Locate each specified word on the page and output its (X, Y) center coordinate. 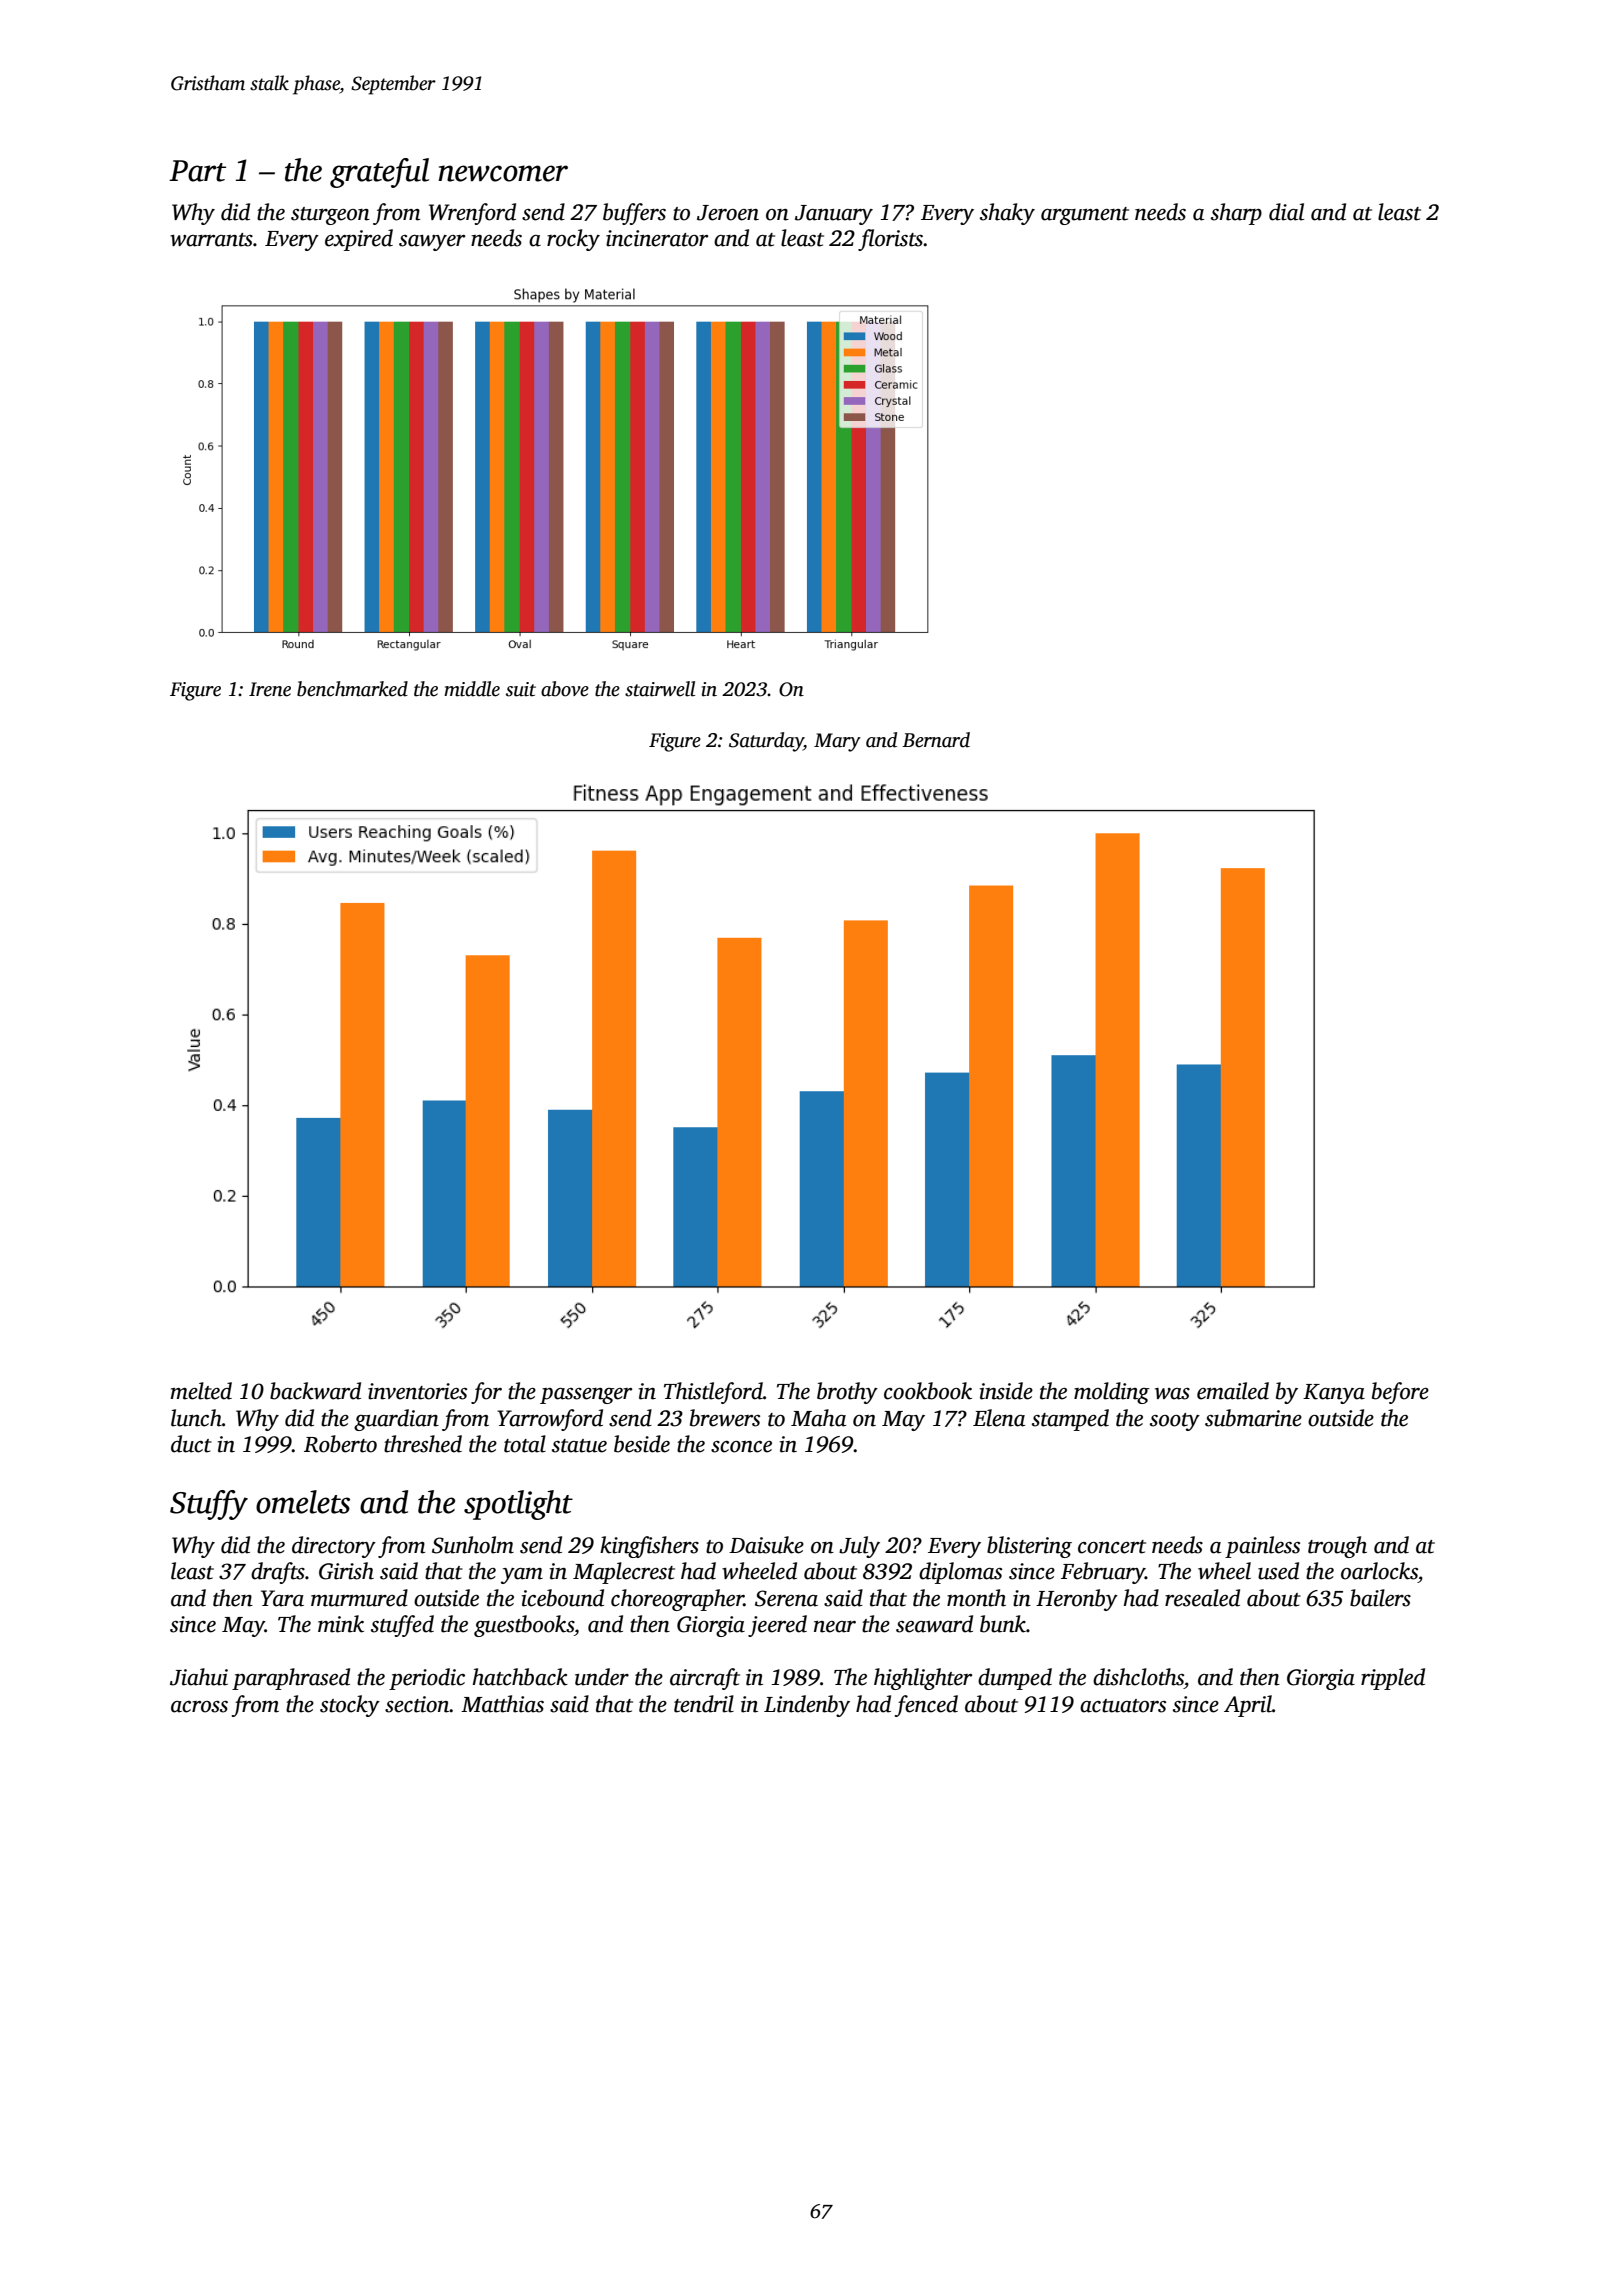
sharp (1236, 214)
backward (315, 1391)
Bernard (936, 740)
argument (1085, 216)
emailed (1233, 1391)
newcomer (503, 173)
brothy (847, 1393)
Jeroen (728, 213)
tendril (704, 1704)
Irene (270, 689)
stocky (350, 1706)
